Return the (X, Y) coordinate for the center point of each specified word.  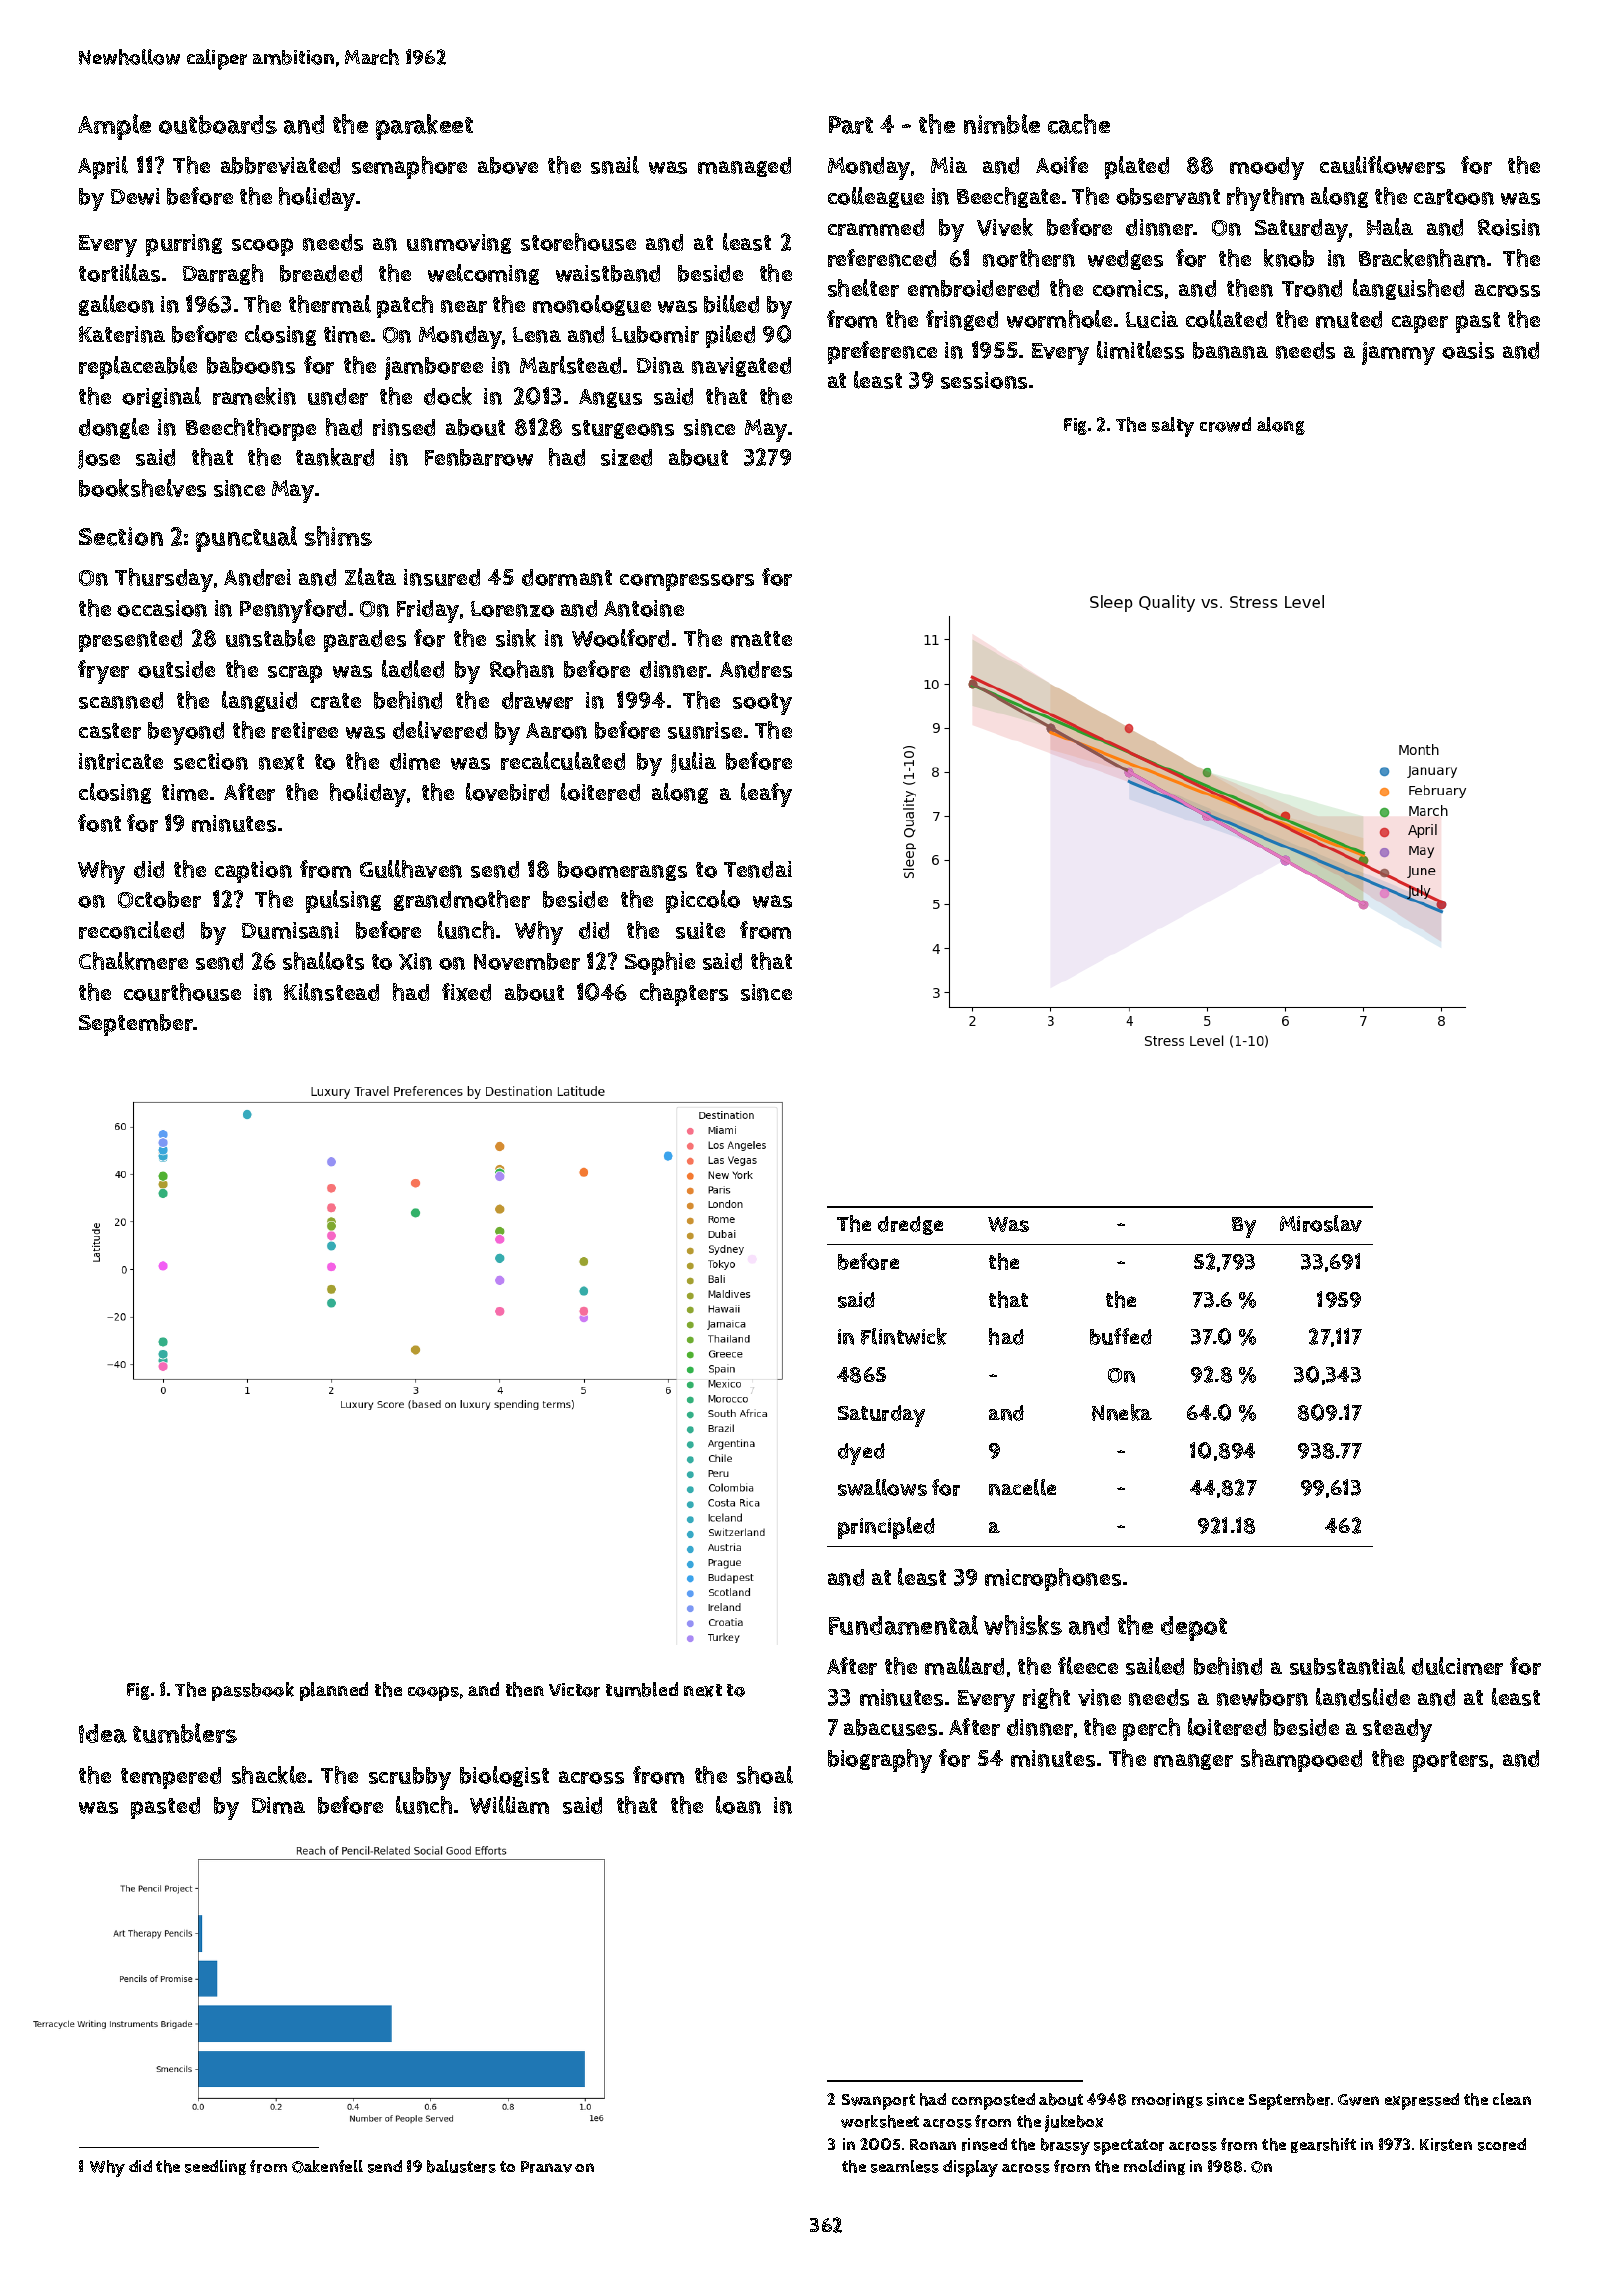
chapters (684, 994)
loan (738, 1805)
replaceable (138, 367)
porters (1450, 1761)
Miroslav (1321, 1223)
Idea (103, 1733)
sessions (984, 380)
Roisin (1509, 227)
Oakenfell (327, 2166)
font (99, 823)
